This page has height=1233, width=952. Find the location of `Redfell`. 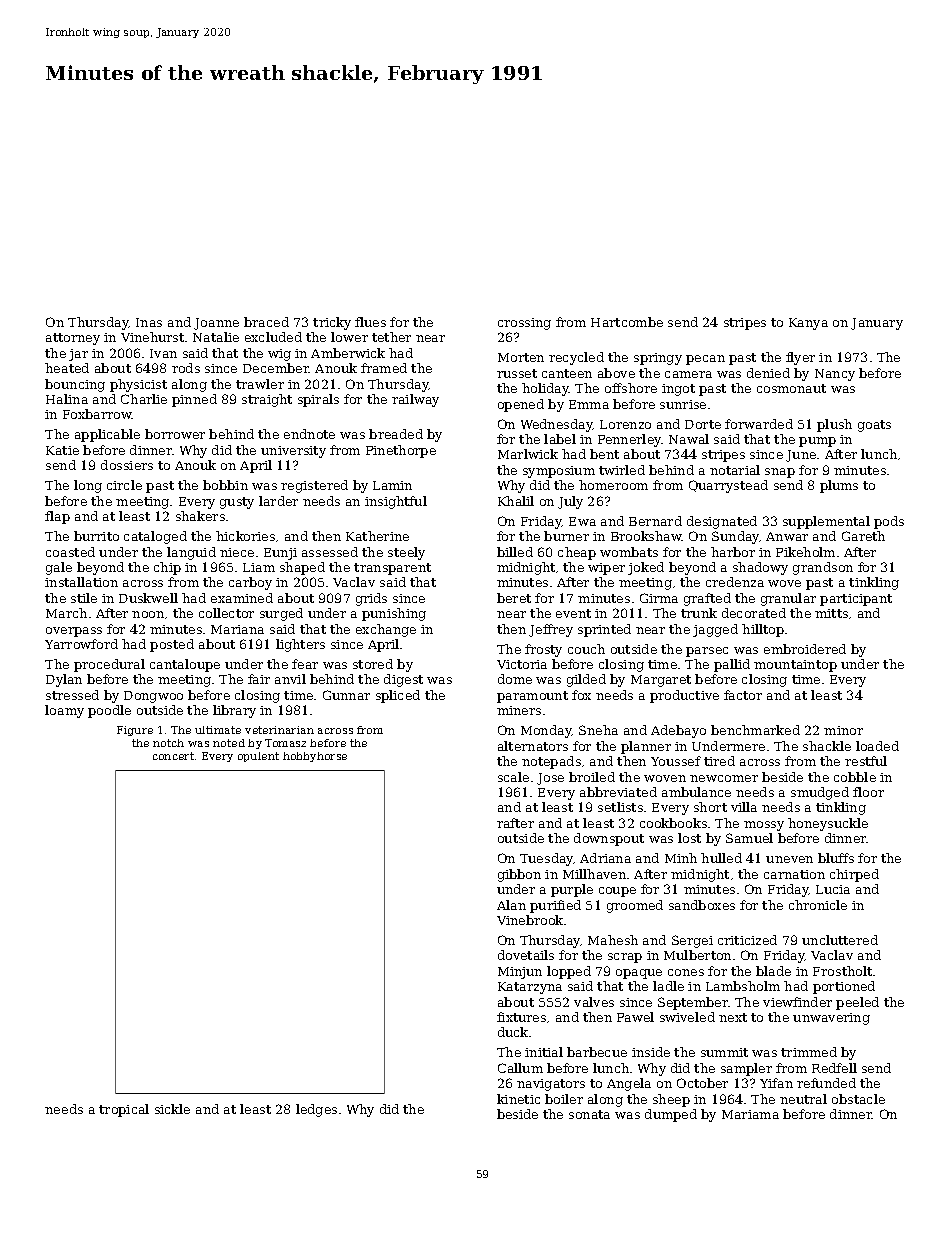

Redfell is located at coordinates (834, 1068).
